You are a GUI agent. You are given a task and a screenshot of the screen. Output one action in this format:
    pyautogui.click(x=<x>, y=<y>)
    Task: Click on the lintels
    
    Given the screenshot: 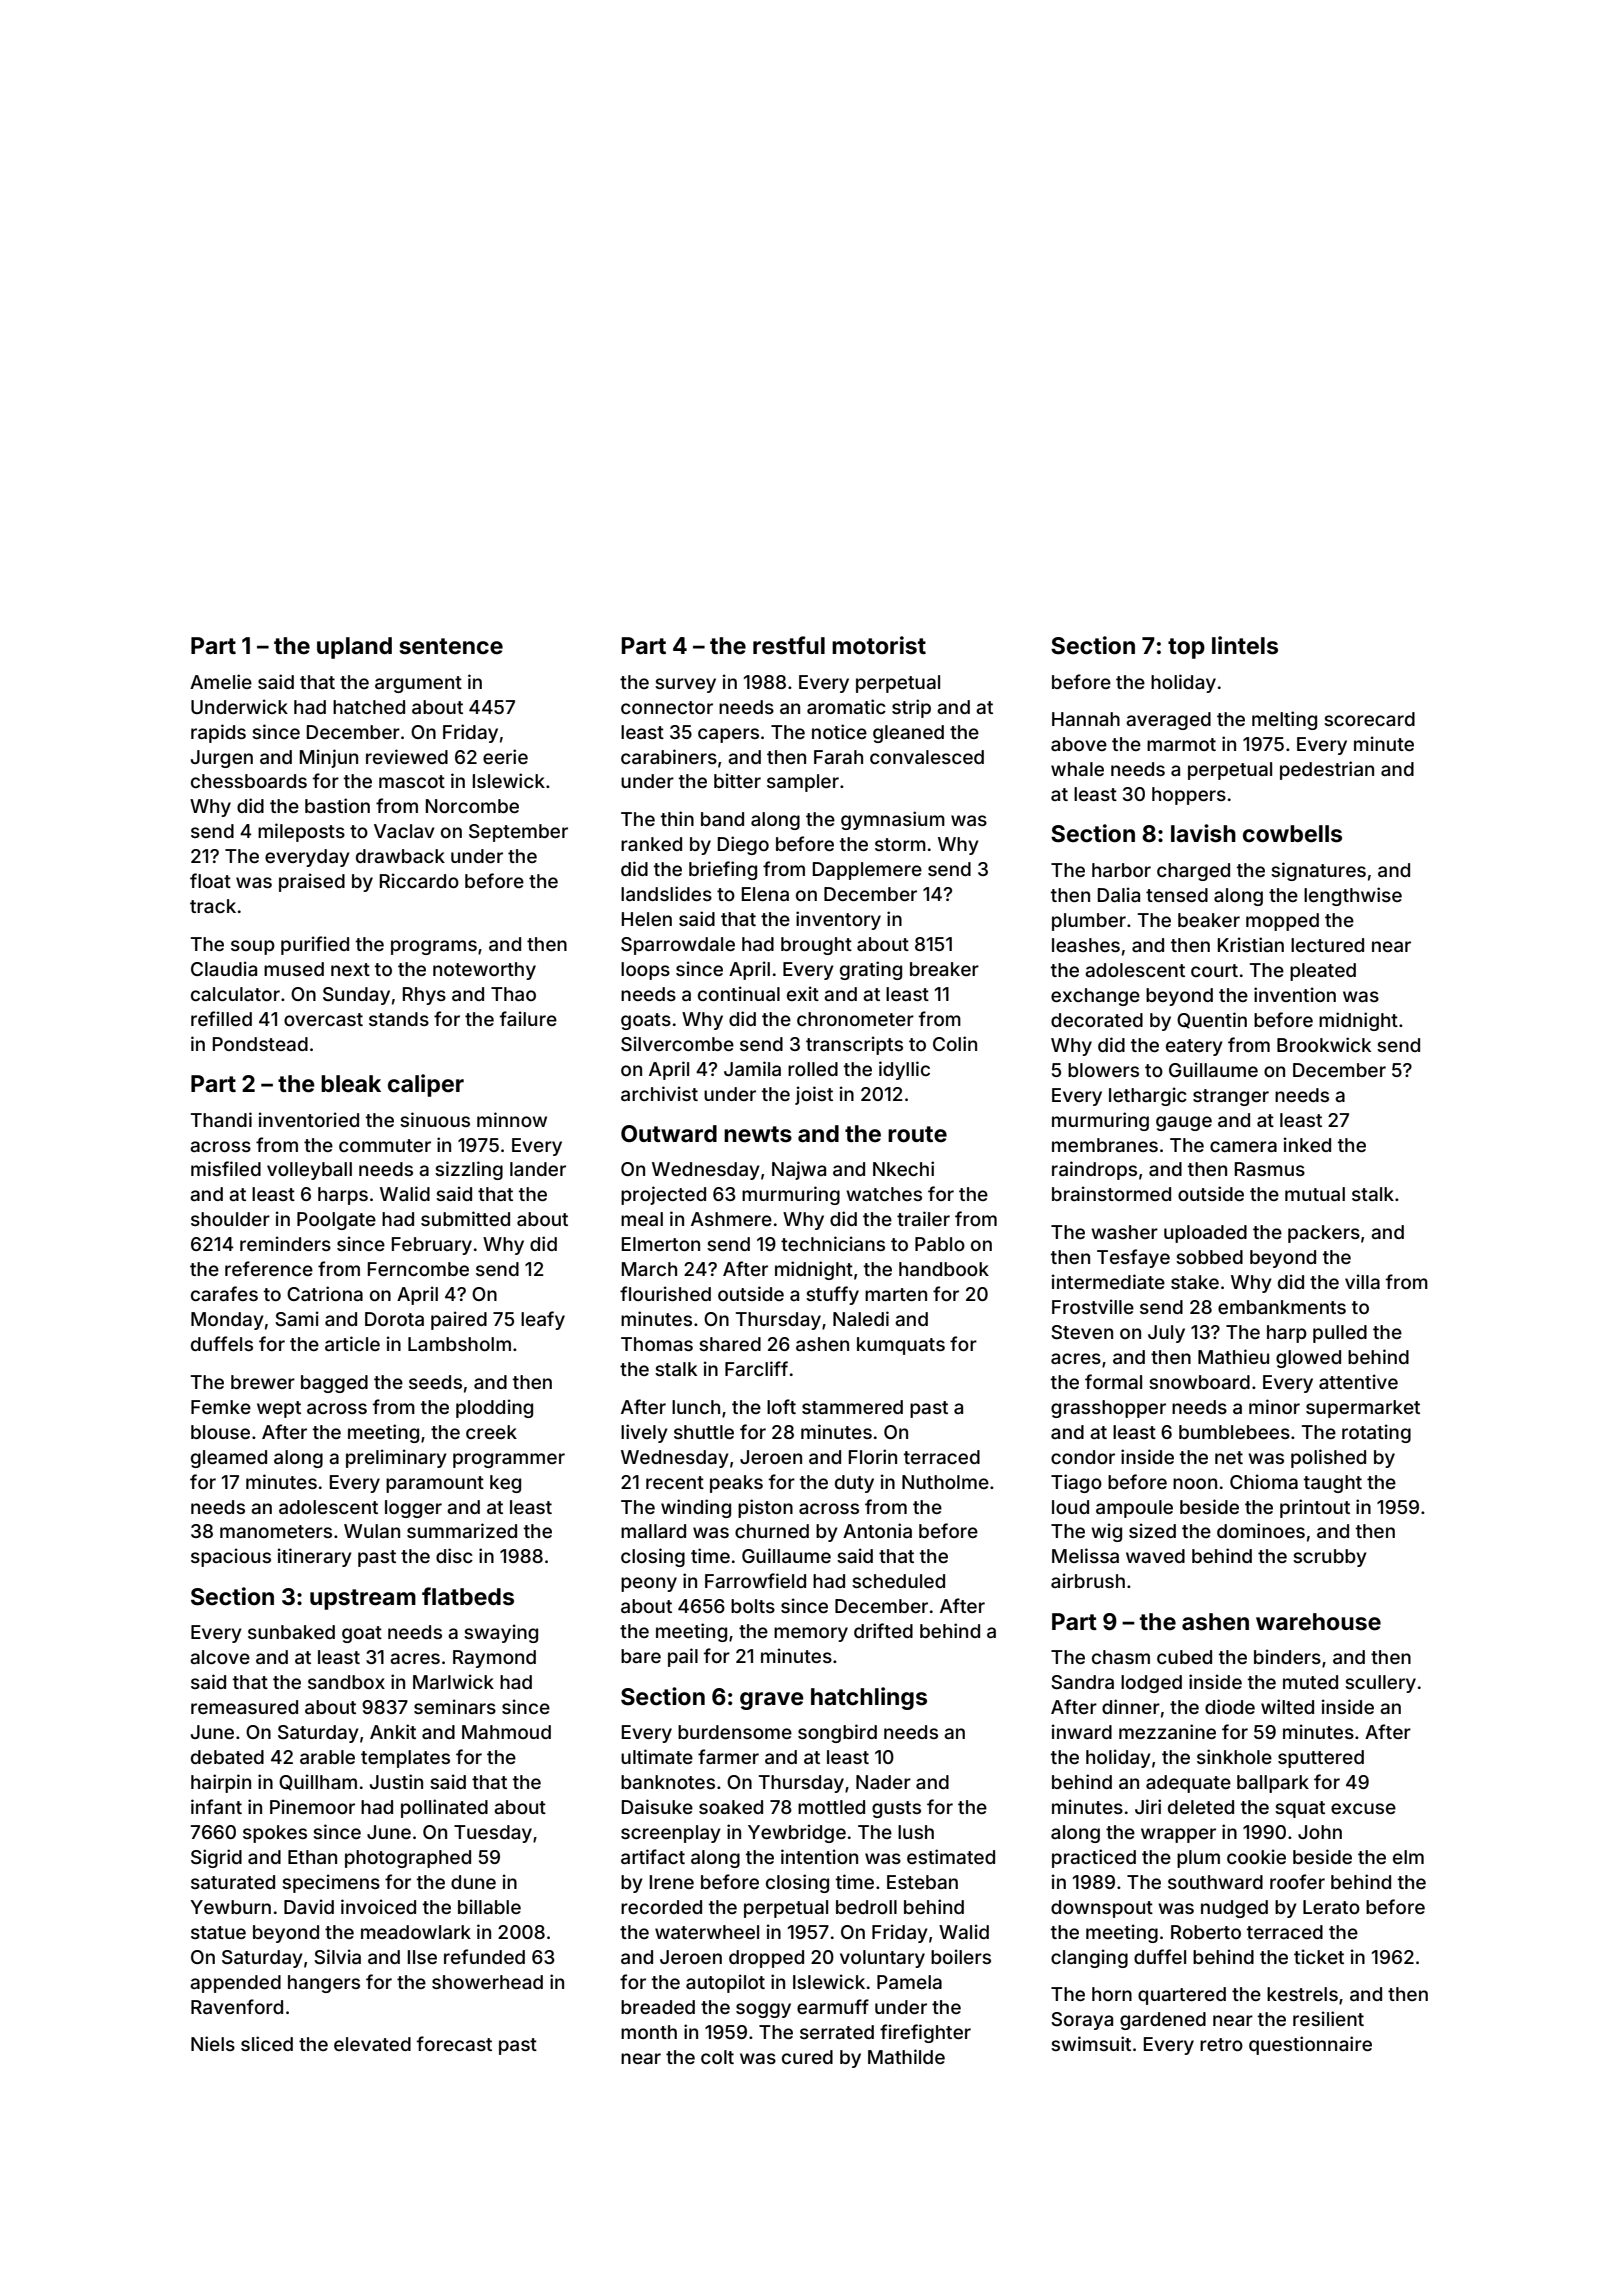 What is the action you would take?
    pyautogui.click(x=1245, y=645)
